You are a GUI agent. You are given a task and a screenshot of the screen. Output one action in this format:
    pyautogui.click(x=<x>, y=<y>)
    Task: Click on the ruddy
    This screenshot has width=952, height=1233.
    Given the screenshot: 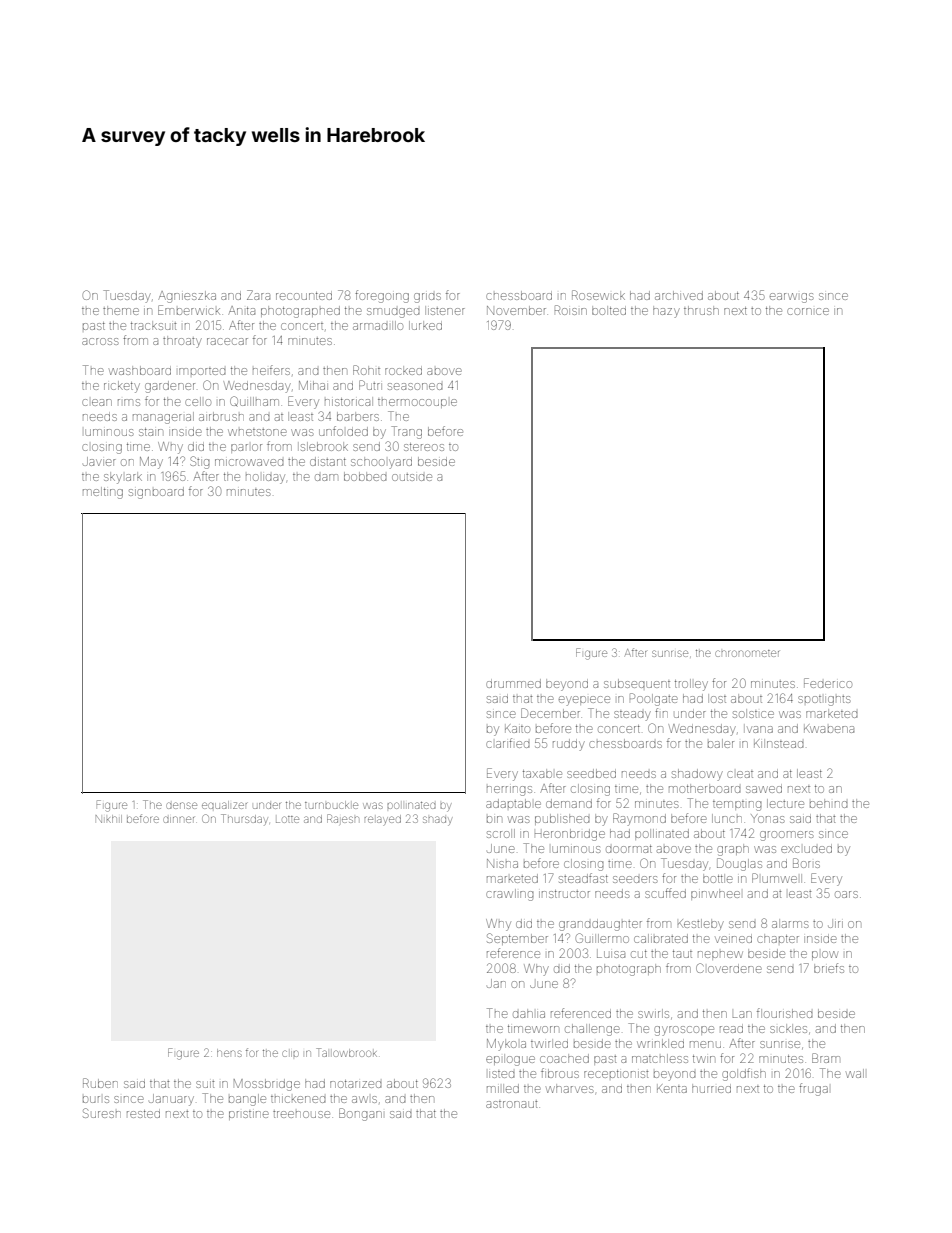 What is the action you would take?
    pyautogui.click(x=569, y=745)
